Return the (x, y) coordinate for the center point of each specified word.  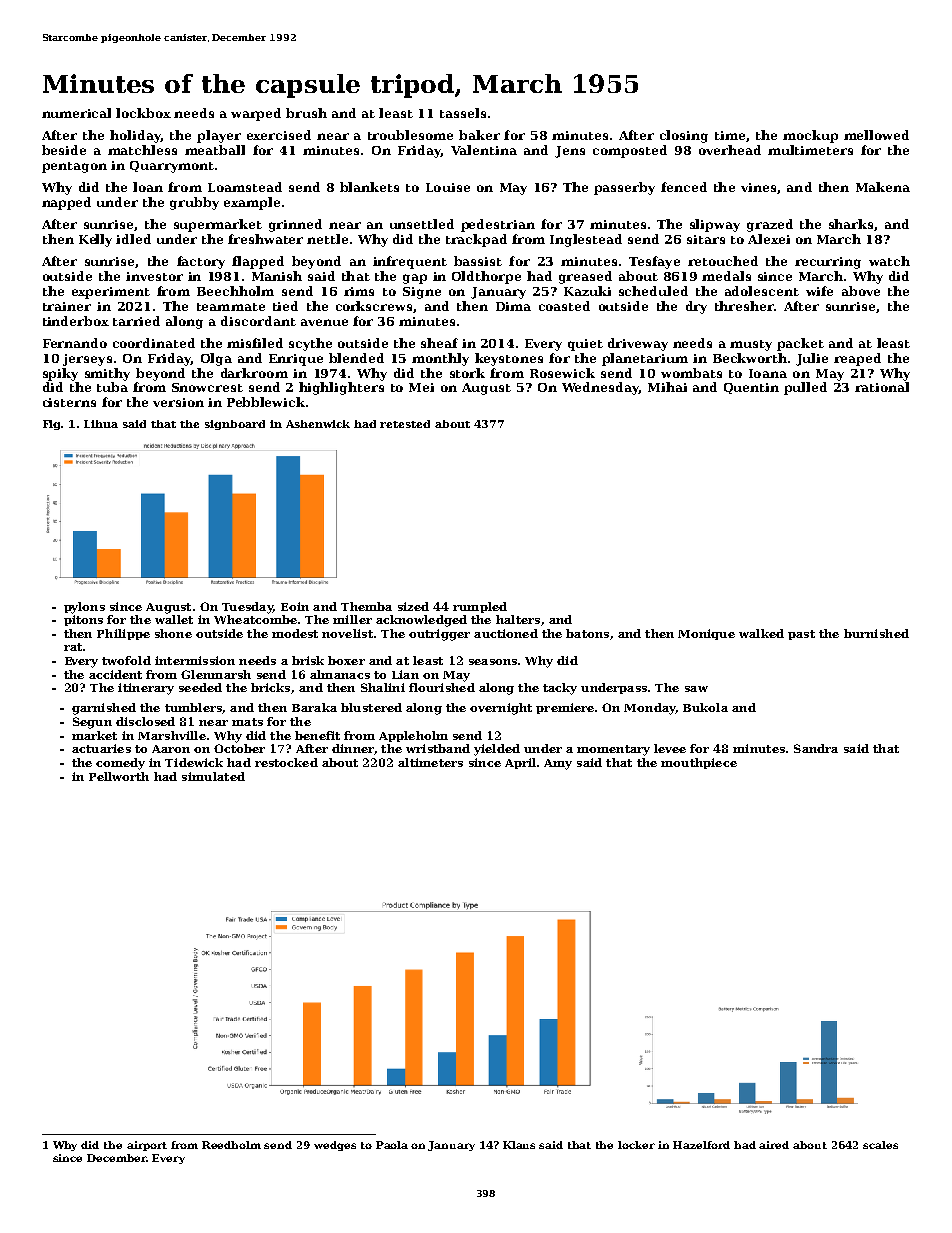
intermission (195, 660)
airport (147, 1146)
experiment (111, 293)
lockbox (143, 113)
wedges (335, 1146)
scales (880, 1145)
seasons (493, 662)
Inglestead (586, 240)
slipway (715, 225)
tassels (463, 113)
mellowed (876, 135)
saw (696, 689)
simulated (213, 776)
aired (774, 1145)
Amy (558, 764)
